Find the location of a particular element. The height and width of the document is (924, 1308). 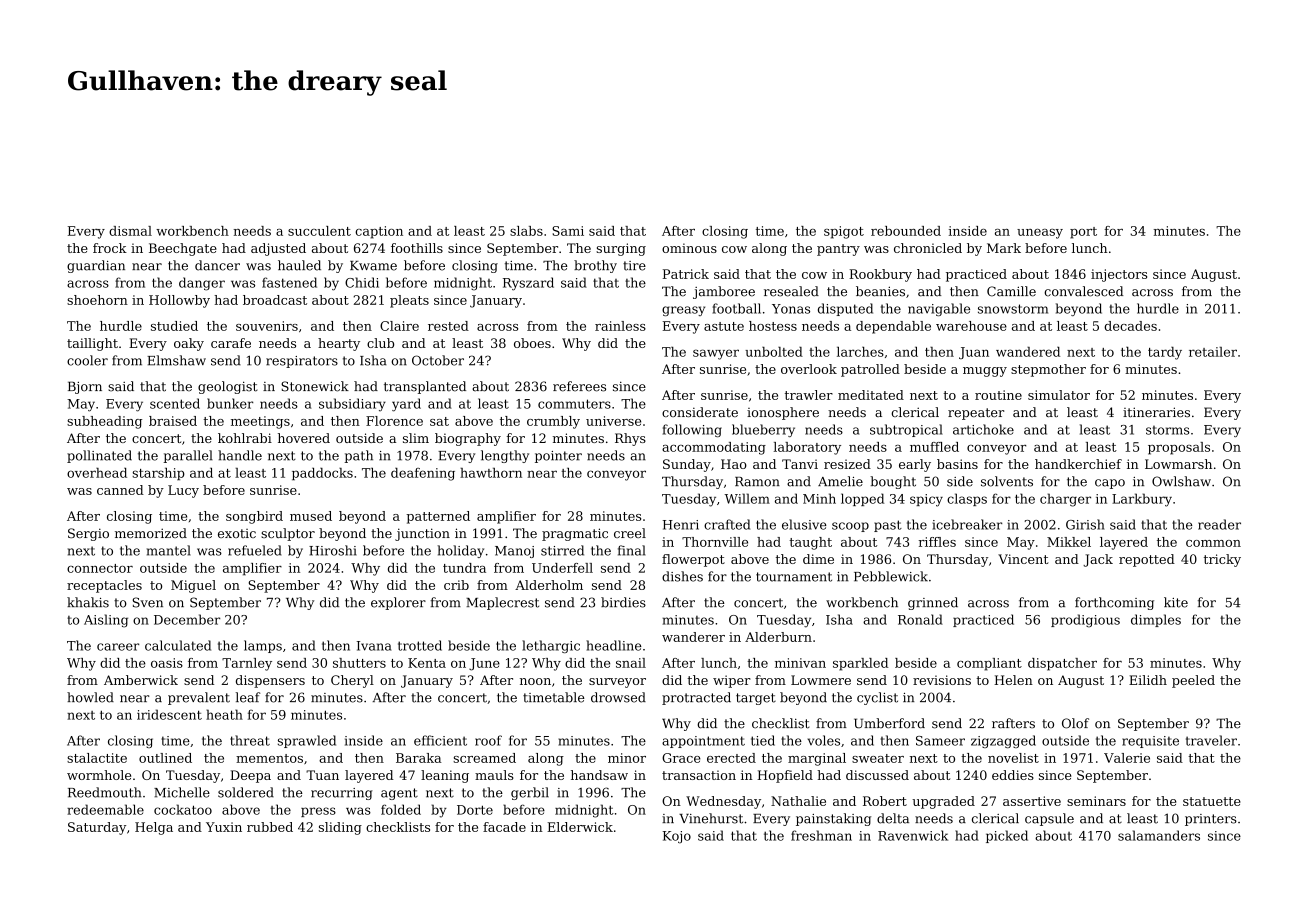

port is located at coordinates (1083, 233).
